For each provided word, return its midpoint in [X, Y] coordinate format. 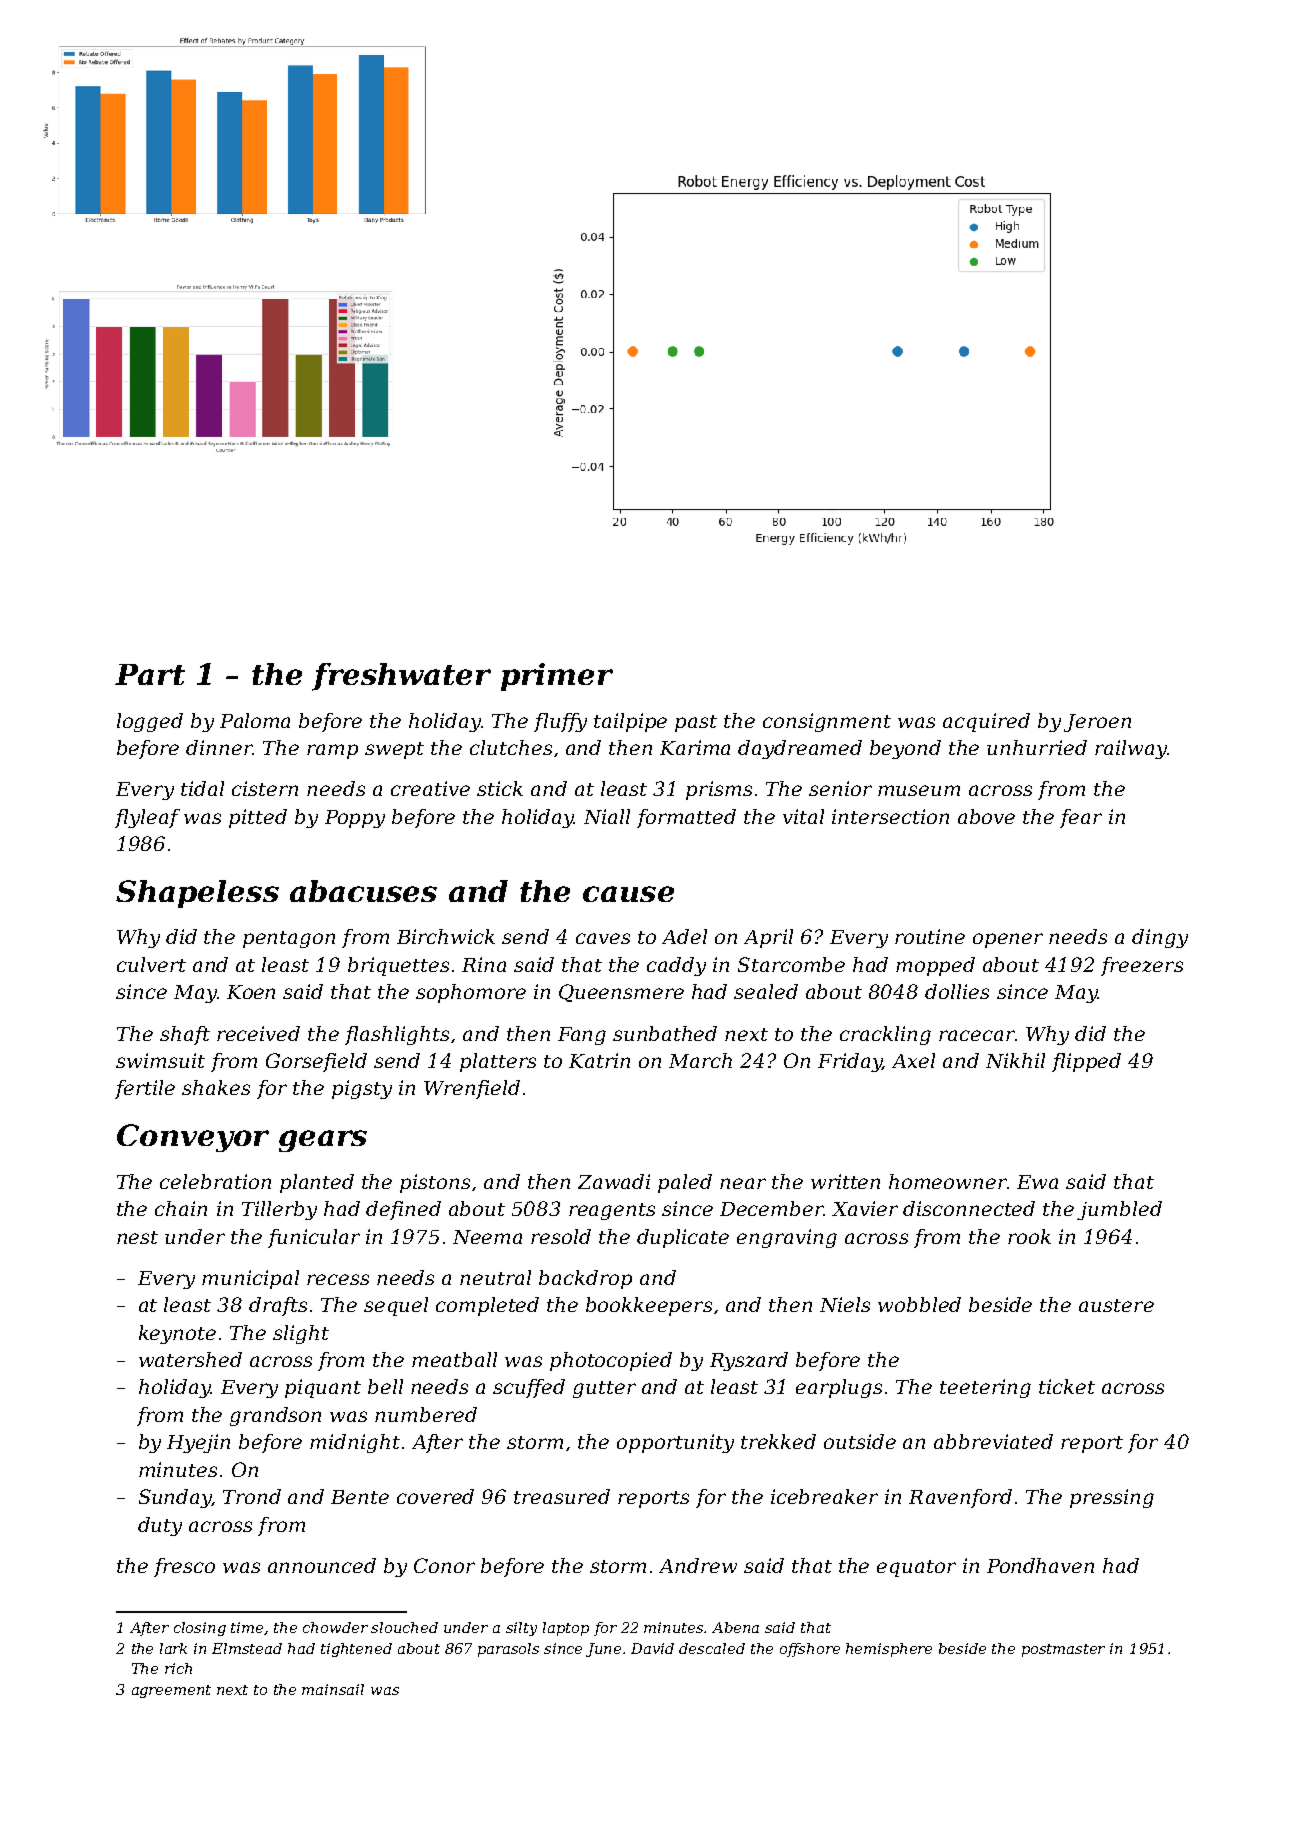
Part [150, 674]
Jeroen [1097, 723]
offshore [810, 1650]
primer [557, 677]
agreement [171, 1691]
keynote [177, 1334]
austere [1116, 1305]
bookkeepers [649, 1306]
